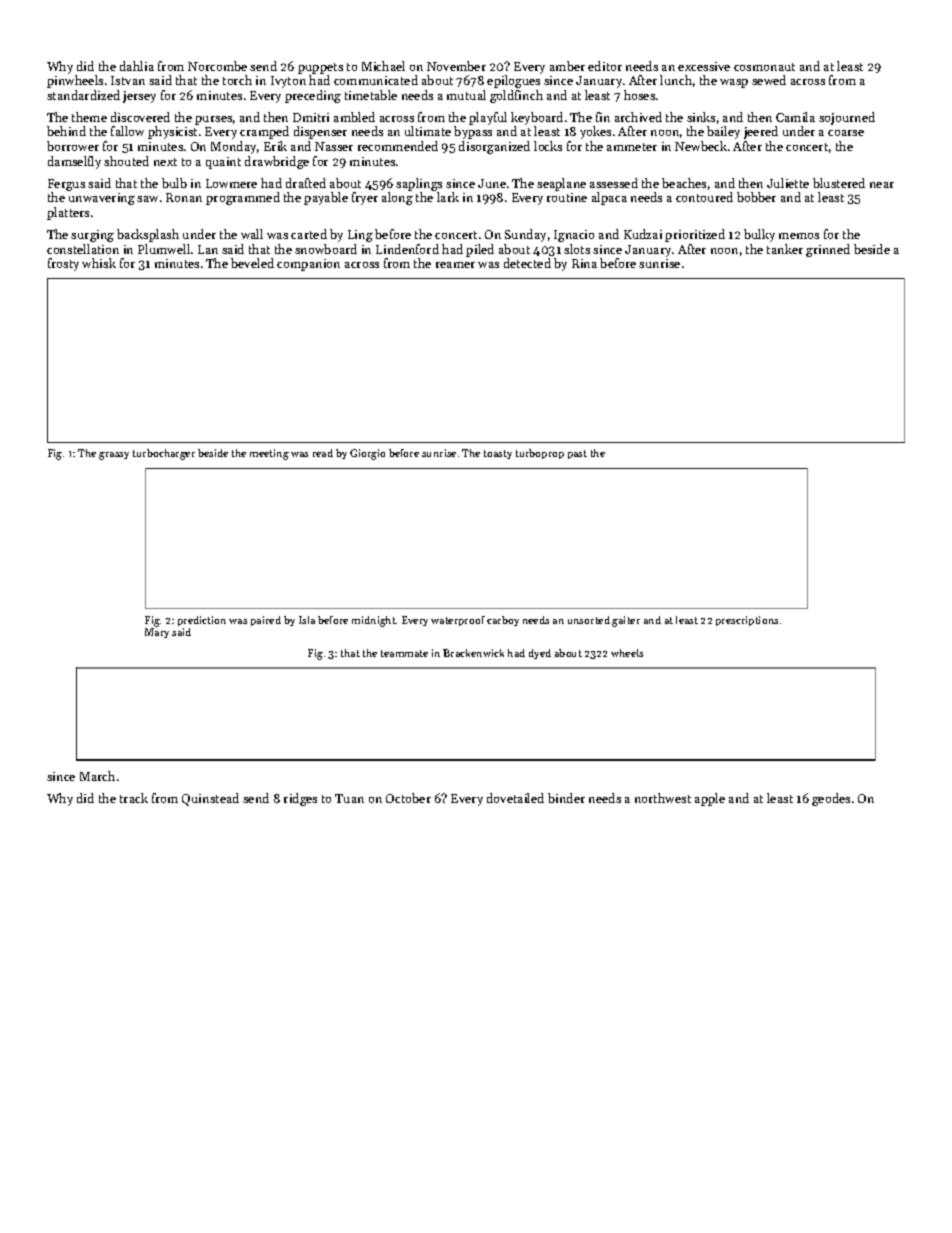 The image size is (952, 1233). I want to click on beveled, so click(252, 263).
